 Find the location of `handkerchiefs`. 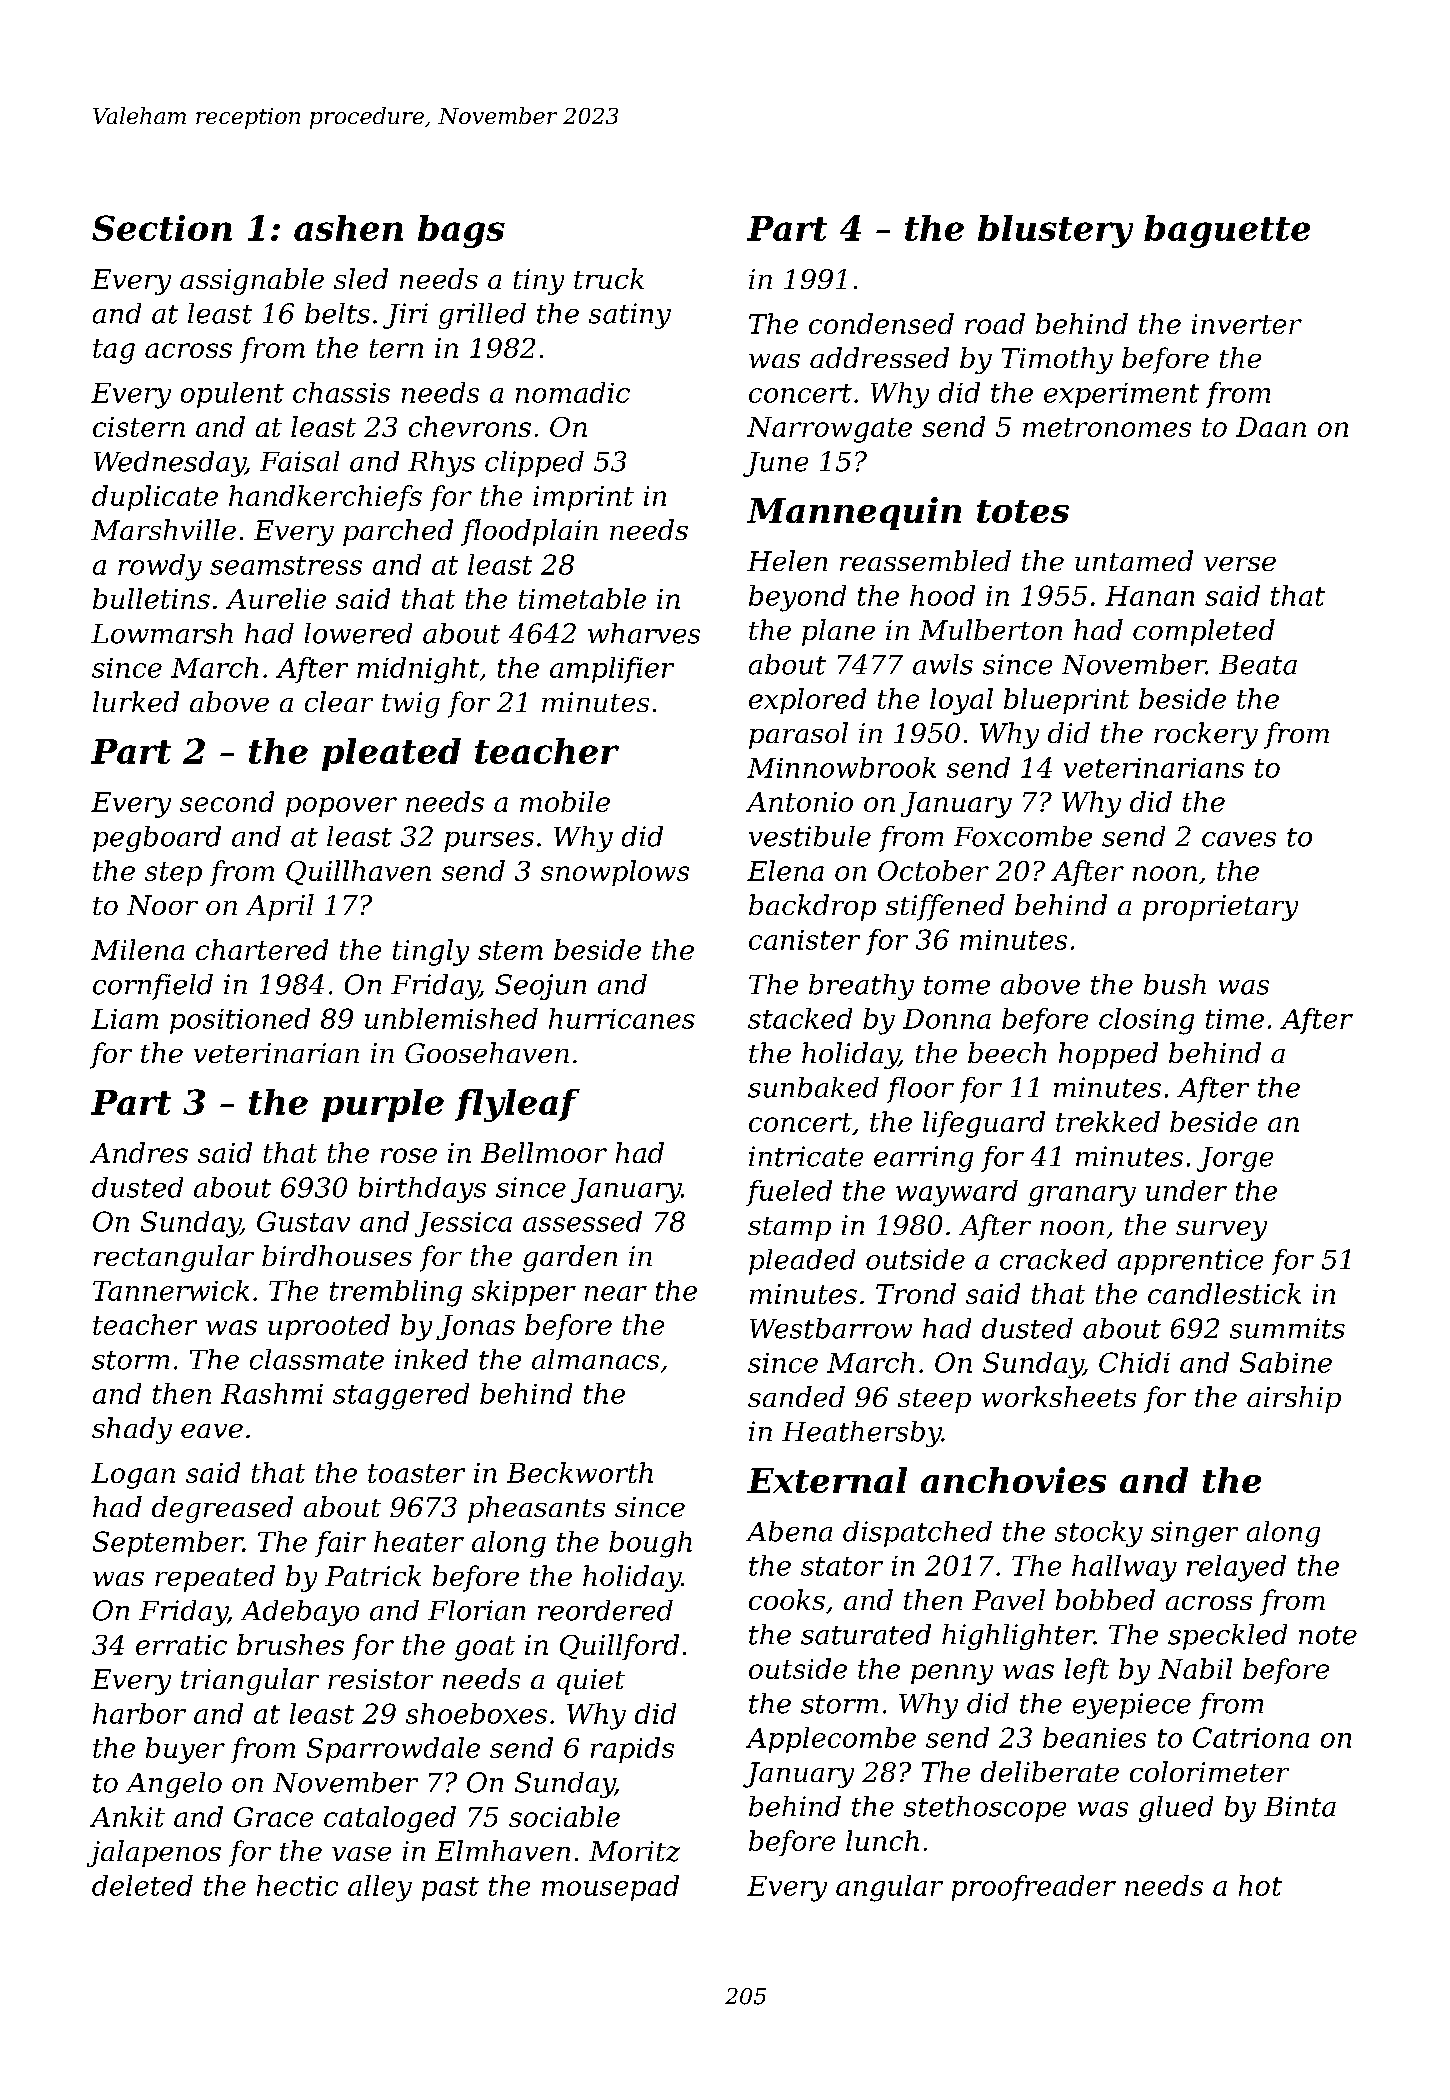

handkerchiefs is located at coordinates (325, 498).
